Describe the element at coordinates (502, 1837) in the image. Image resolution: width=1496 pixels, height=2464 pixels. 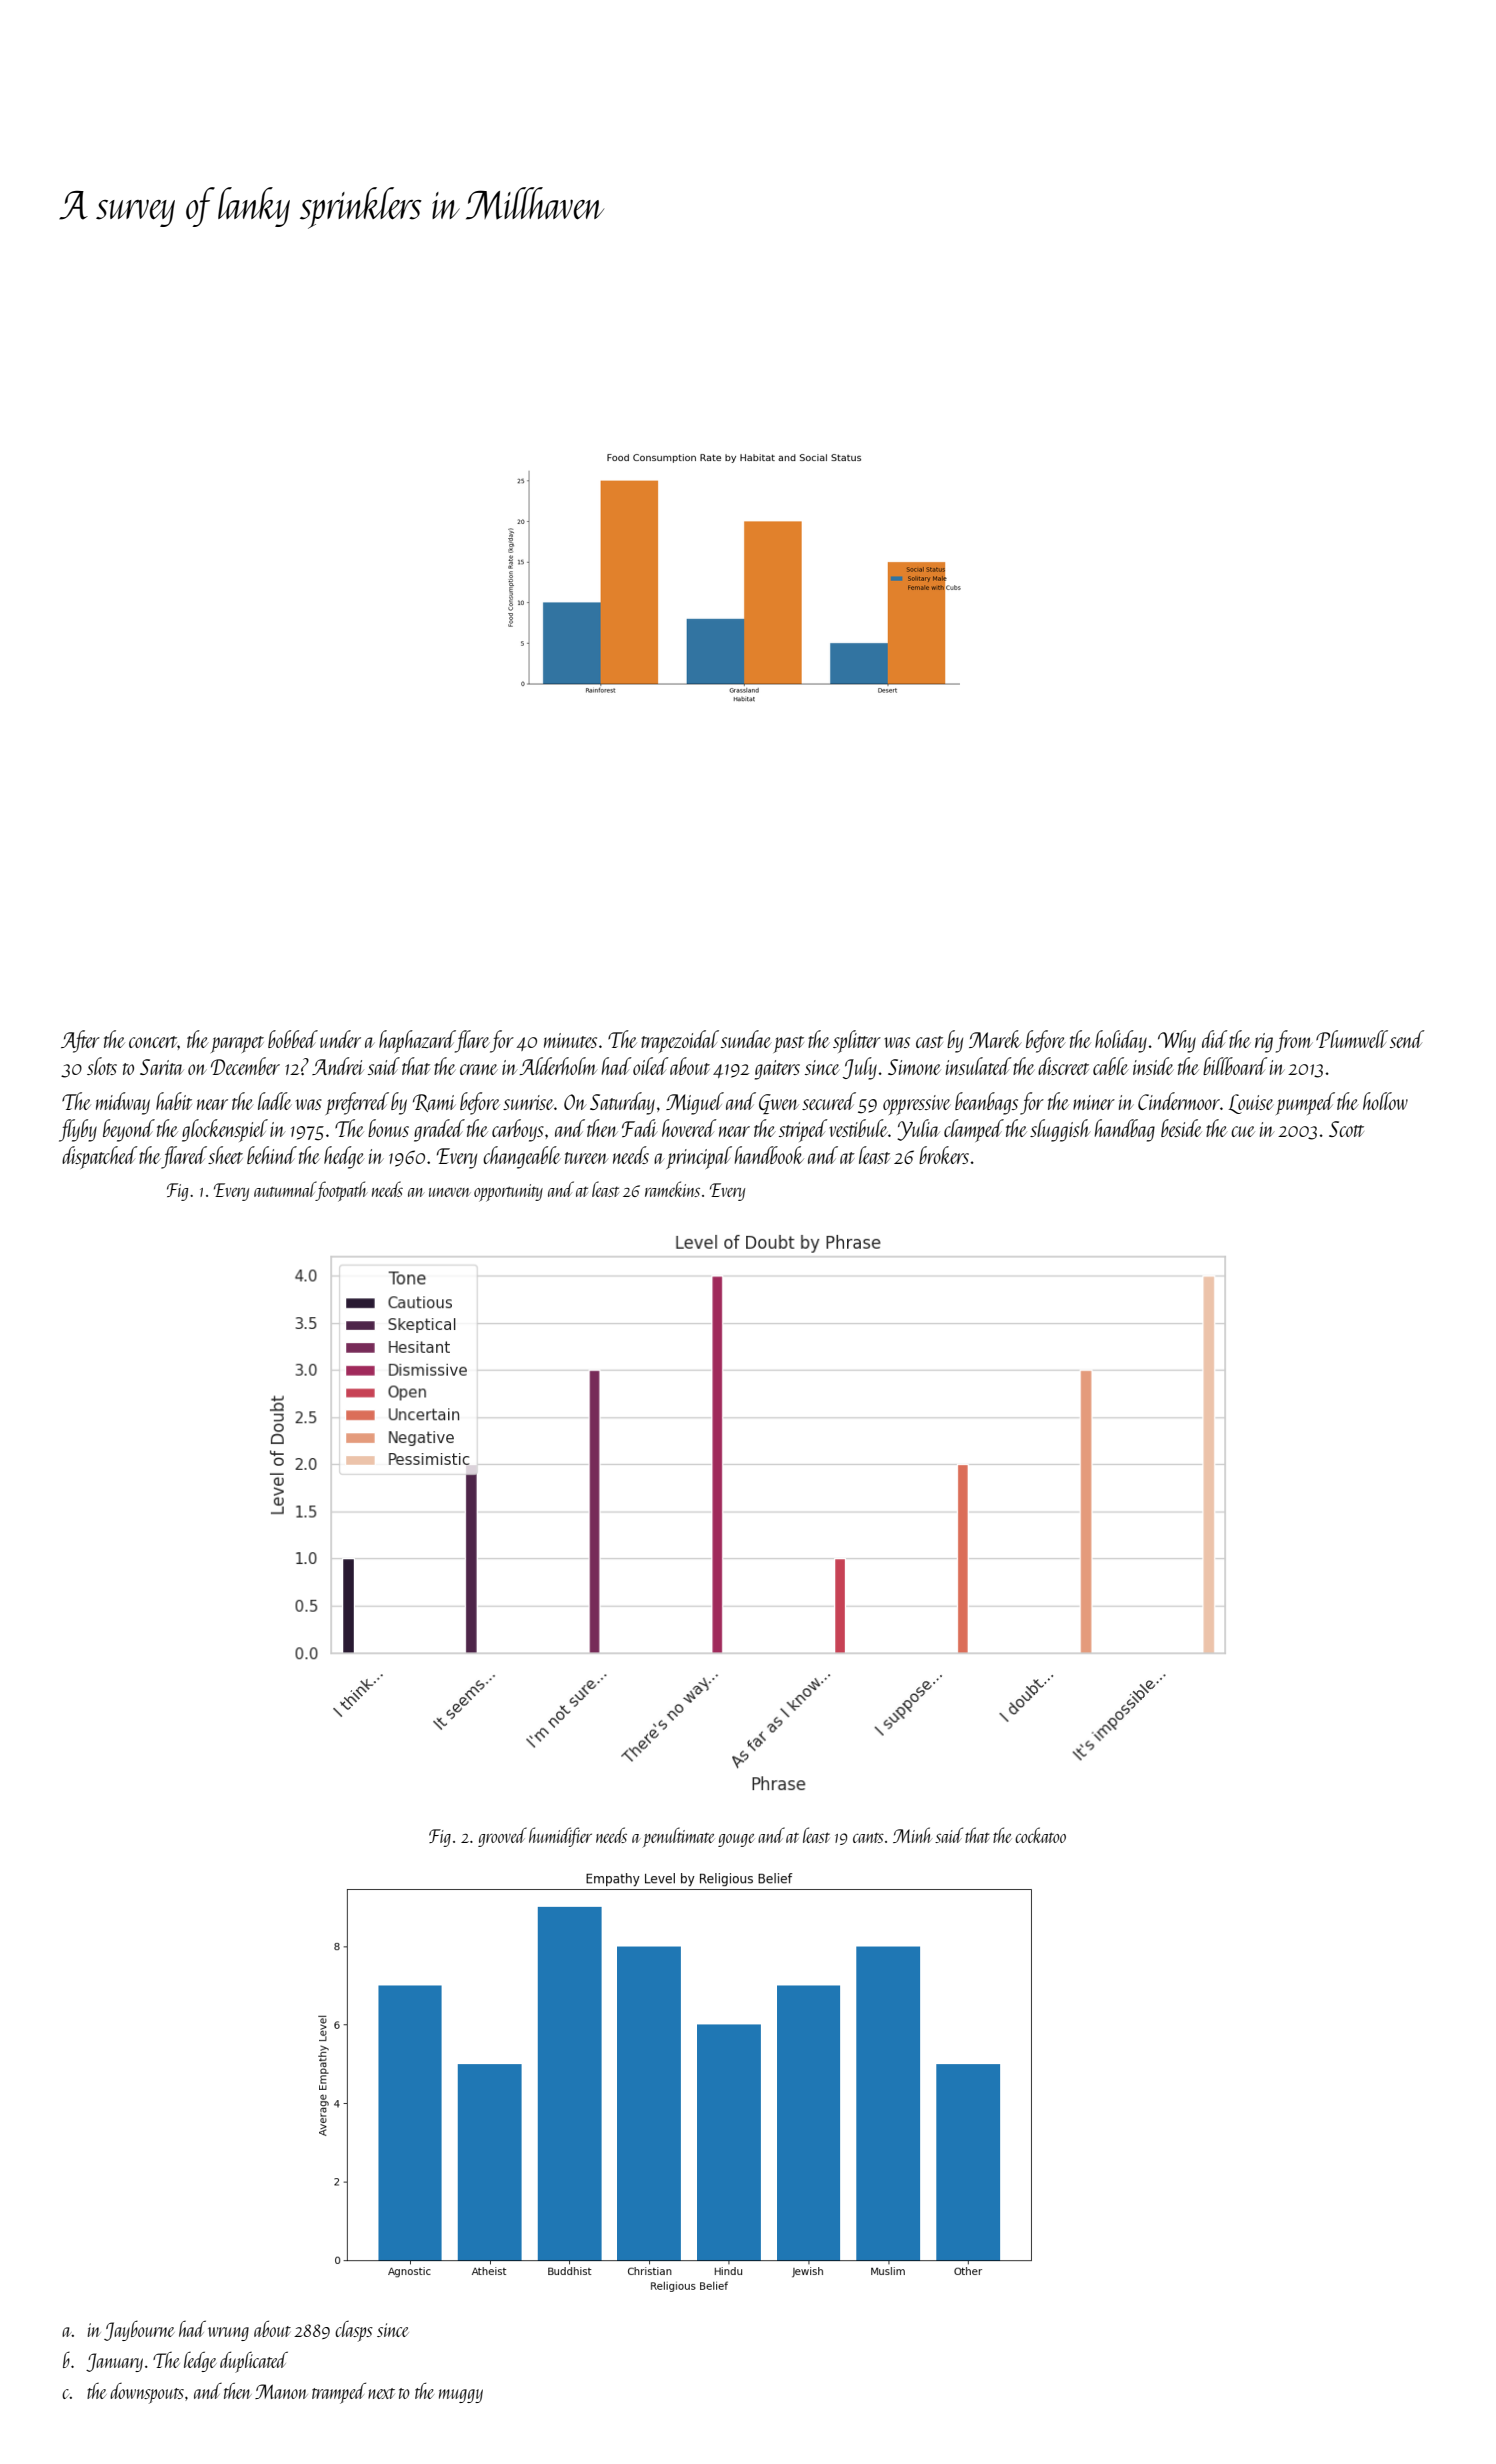
I see `grooved` at that location.
